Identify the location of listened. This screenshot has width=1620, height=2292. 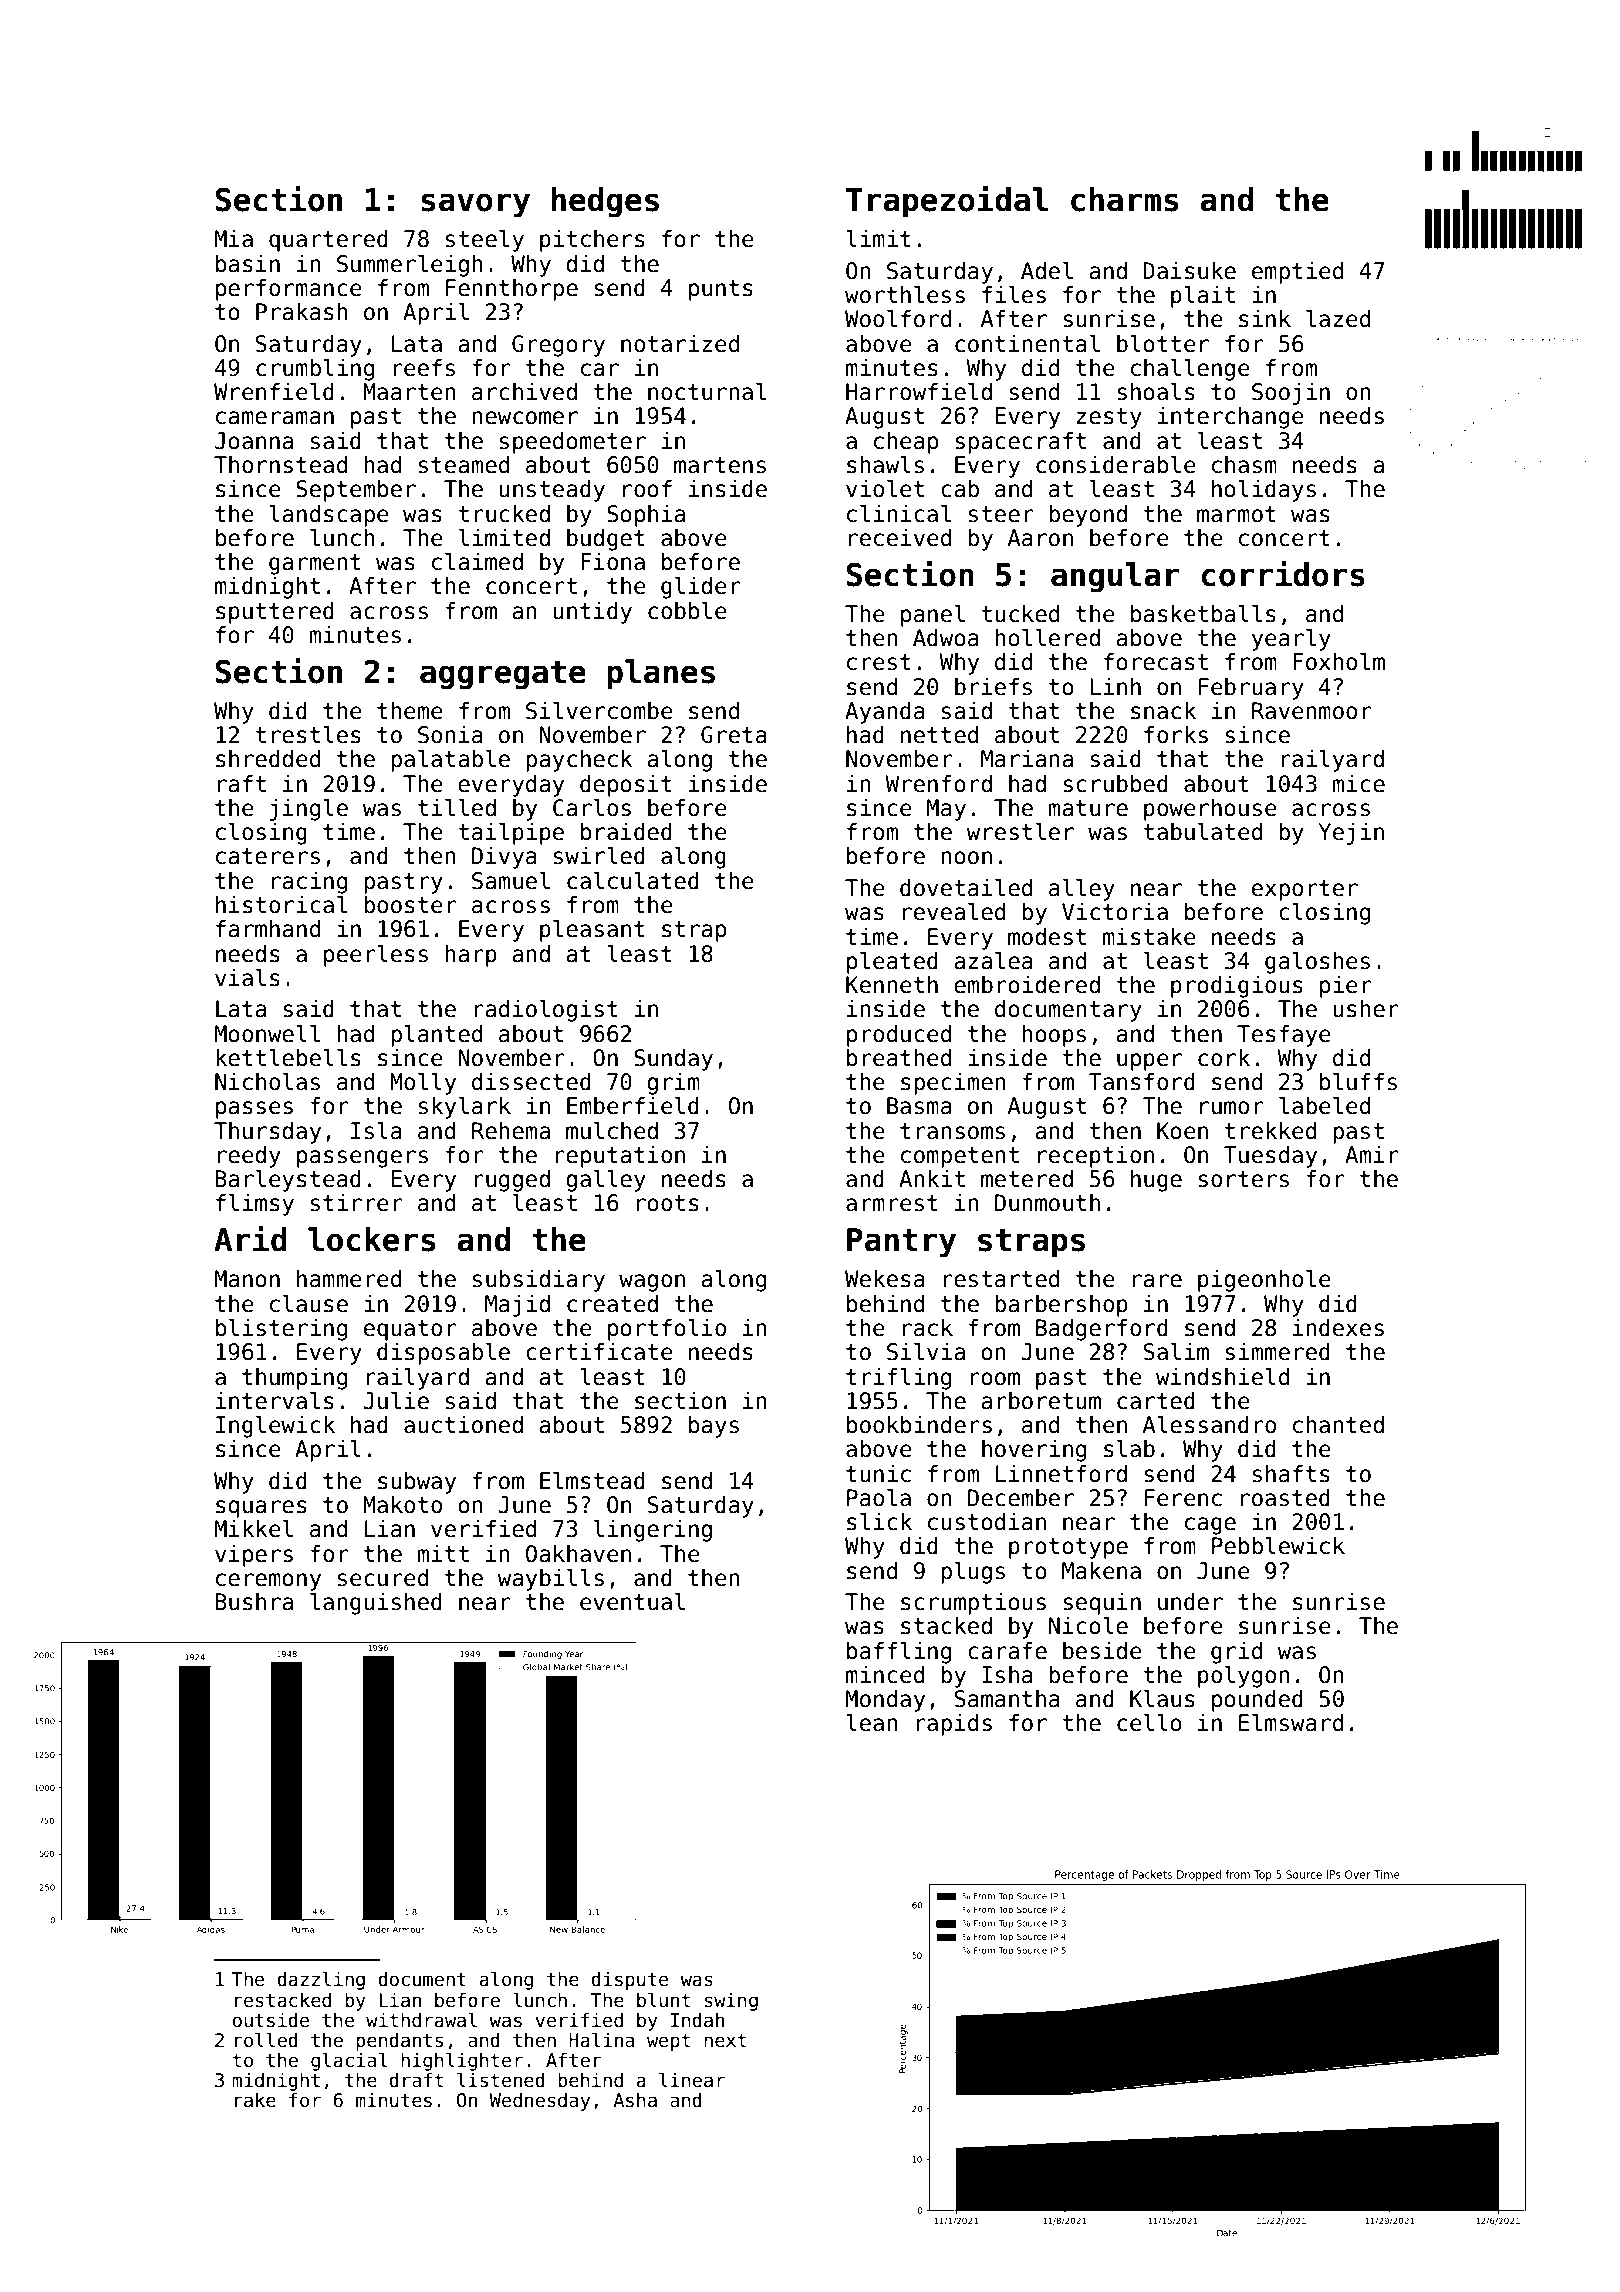
(501, 2080).
